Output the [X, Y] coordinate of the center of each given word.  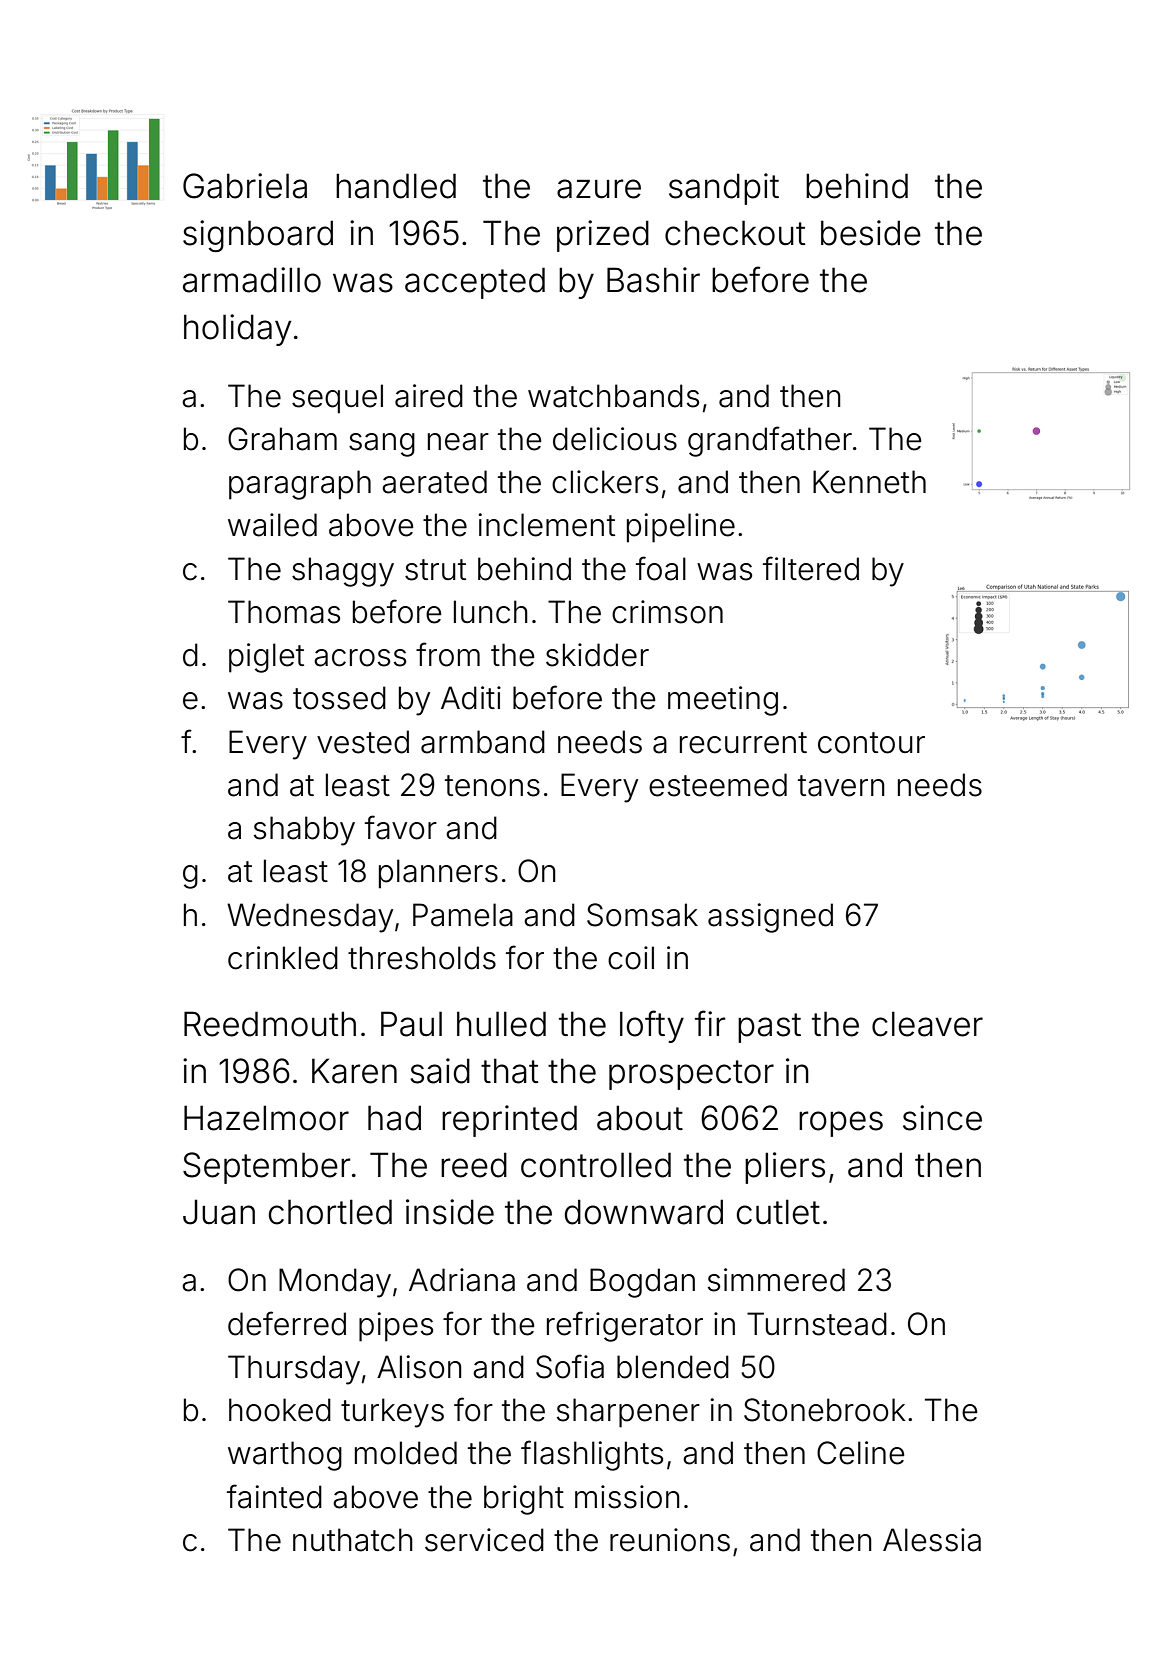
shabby [304, 831]
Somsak [642, 915]
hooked [280, 1410]
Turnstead [817, 1324]
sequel [337, 399]
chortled [330, 1212]
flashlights [592, 1455]
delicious [615, 439]
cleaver [927, 1024]
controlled [596, 1165]
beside [871, 233]
